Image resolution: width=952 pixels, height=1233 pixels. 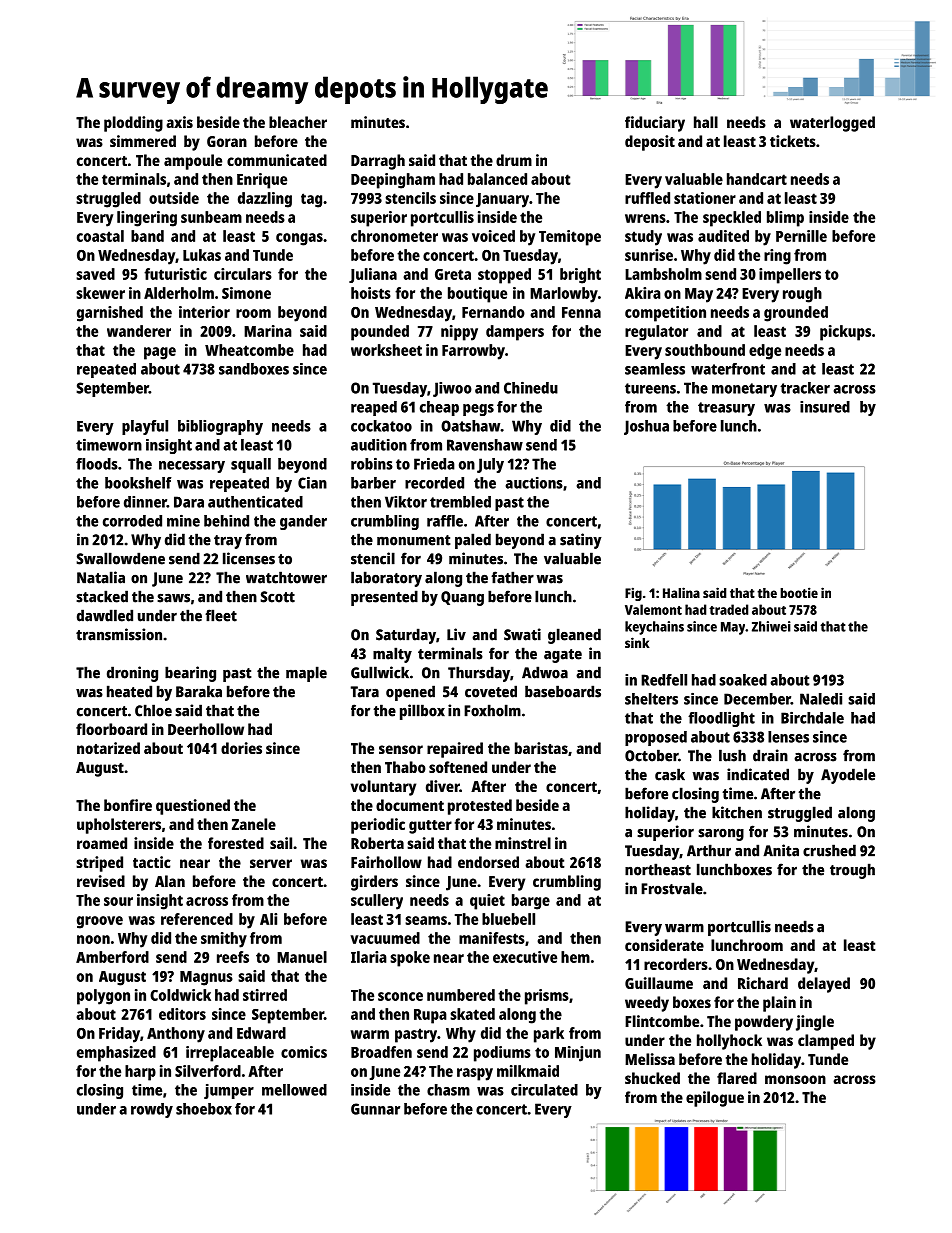 I want to click on seamless, so click(x=655, y=369).
